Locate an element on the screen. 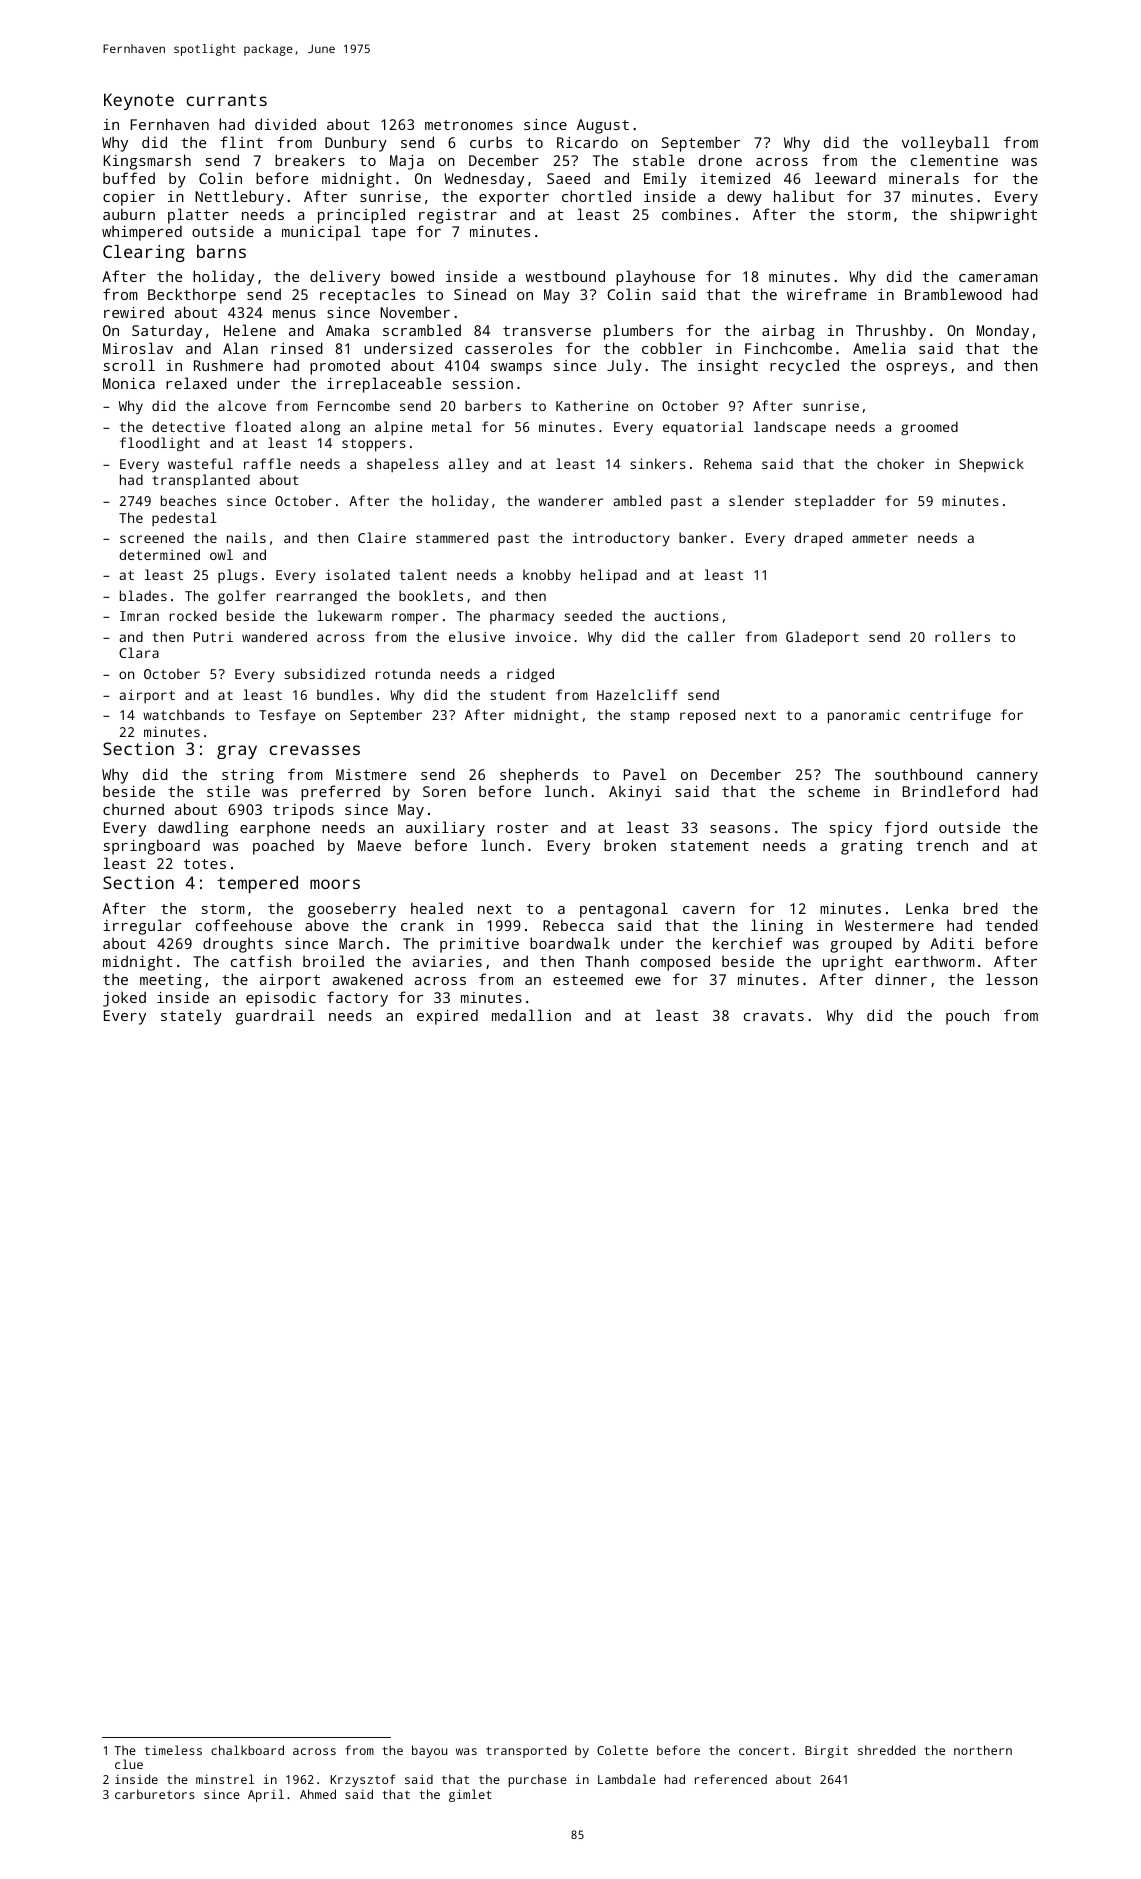 The image size is (1141, 1879). banker is located at coordinates (703, 537).
